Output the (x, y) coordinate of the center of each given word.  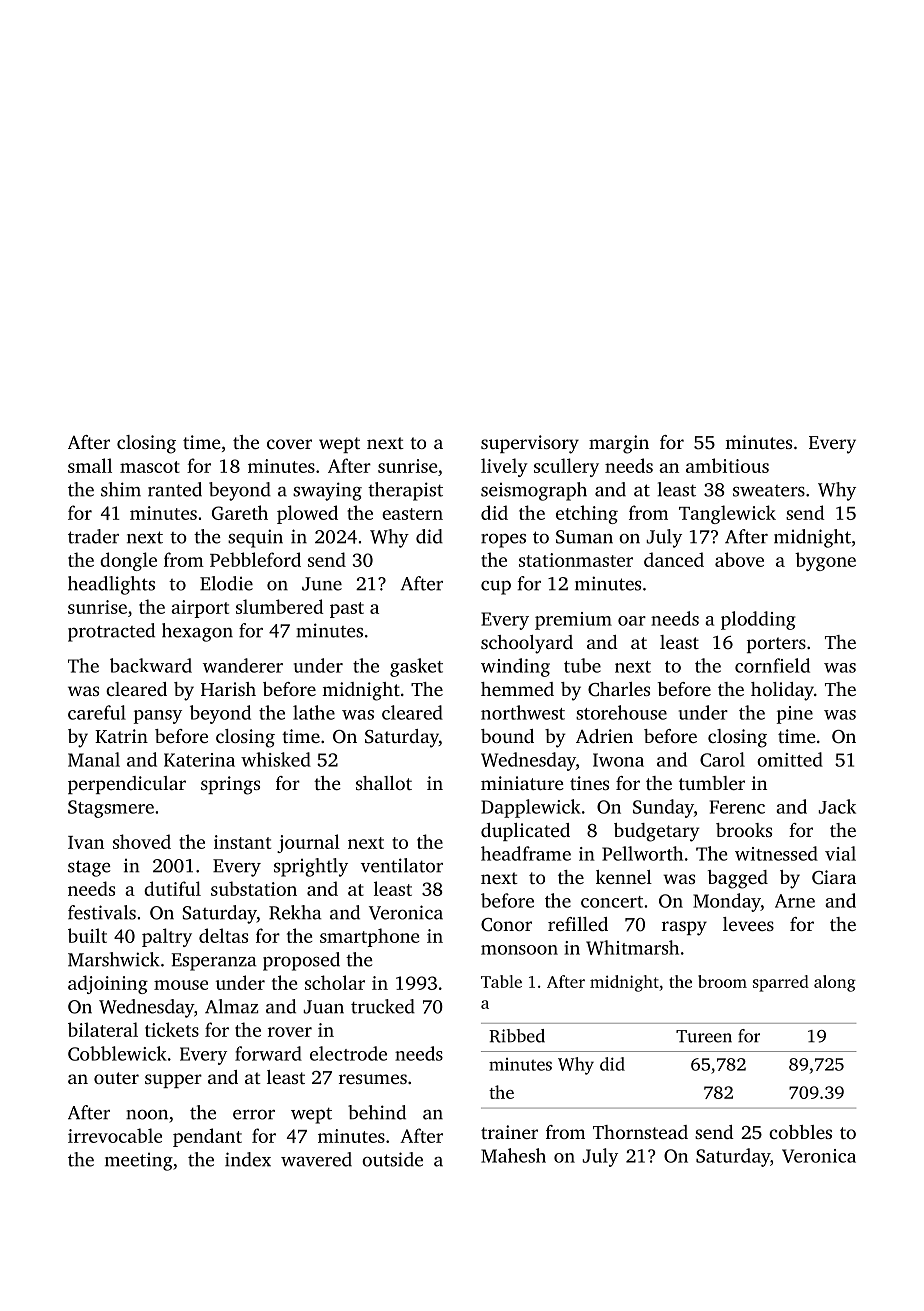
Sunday (663, 808)
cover (289, 444)
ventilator (402, 865)
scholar (335, 982)
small (90, 465)
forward (268, 1053)
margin (619, 444)
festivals (102, 912)
